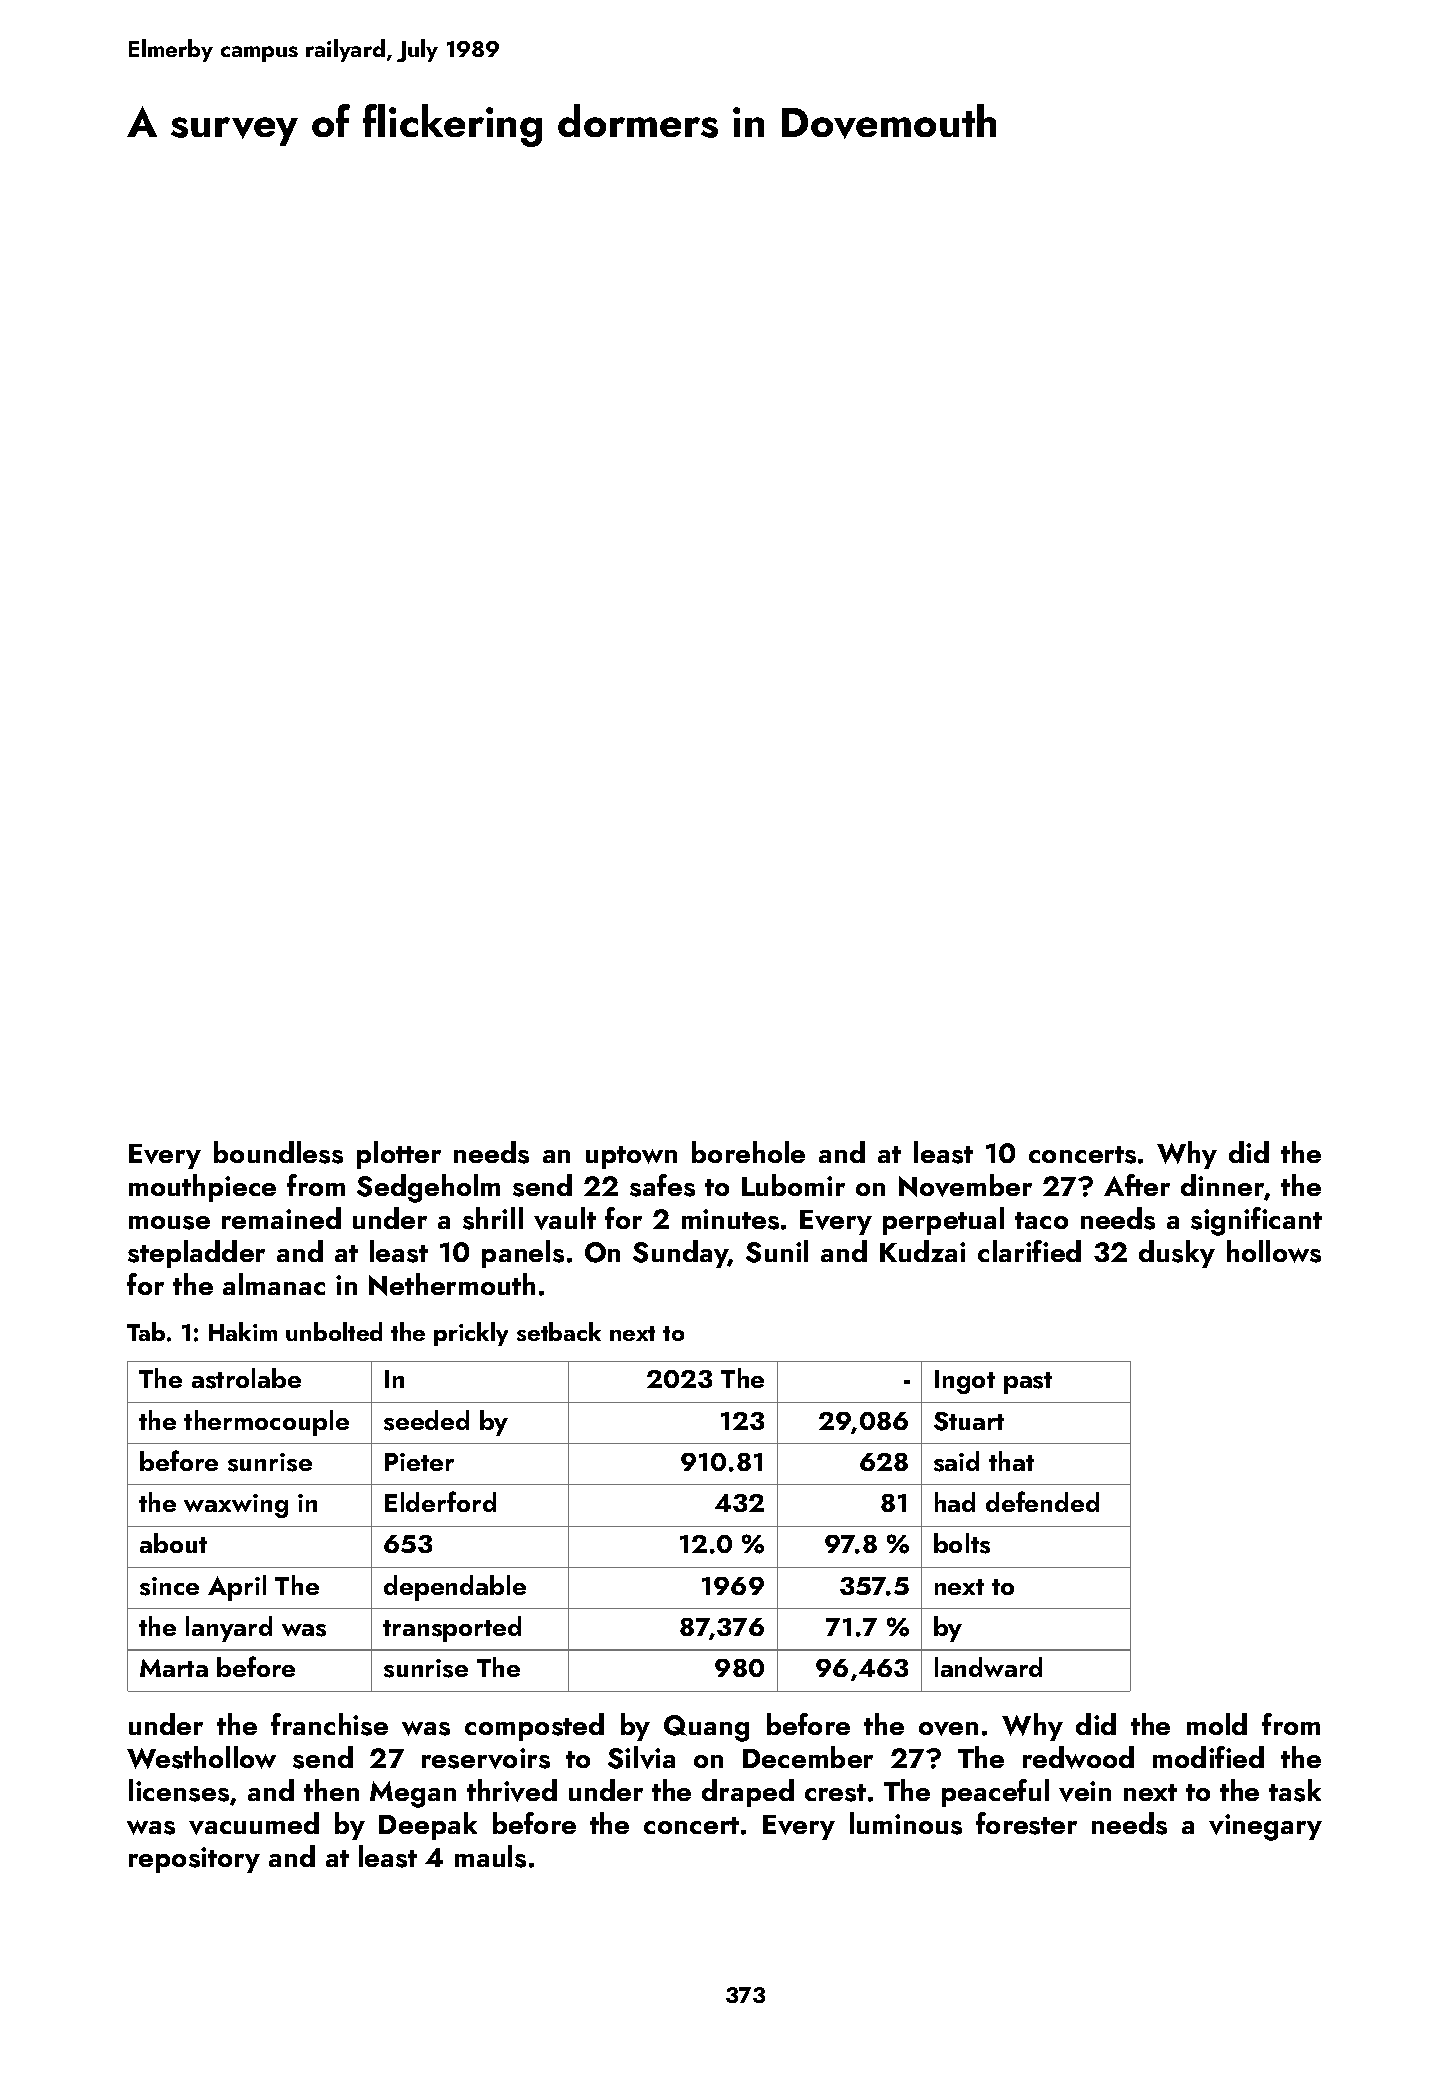 This screenshot has height=2100, width=1450. Describe the element at coordinates (173, 1543) in the screenshot. I see `about` at that location.
